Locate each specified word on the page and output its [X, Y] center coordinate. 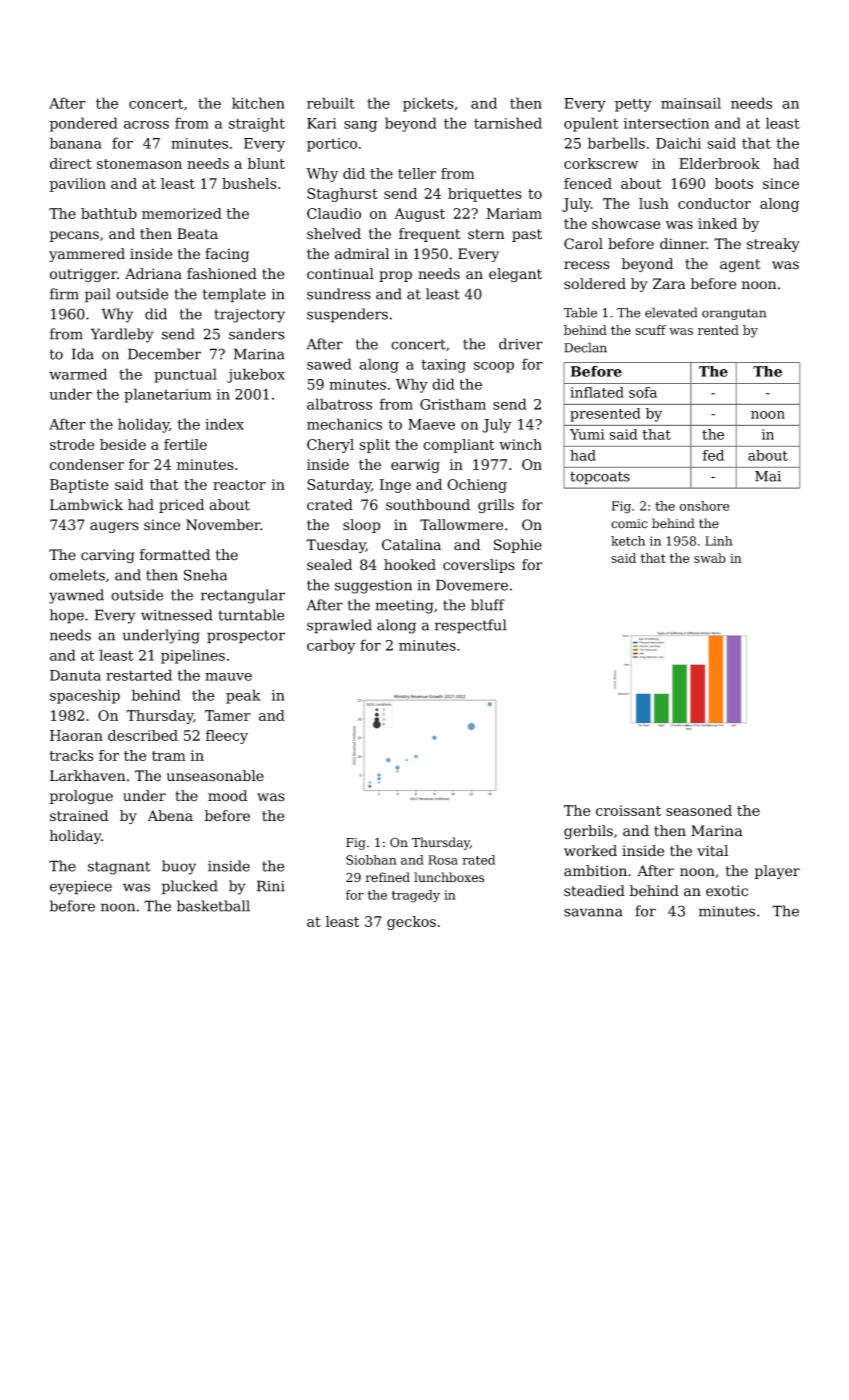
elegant [515, 275]
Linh [719, 541]
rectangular [243, 596]
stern [486, 234]
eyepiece [81, 888]
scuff [650, 330]
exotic [727, 891]
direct [71, 163]
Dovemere [472, 585]
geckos [411, 923]
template [234, 295]
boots [734, 183]
